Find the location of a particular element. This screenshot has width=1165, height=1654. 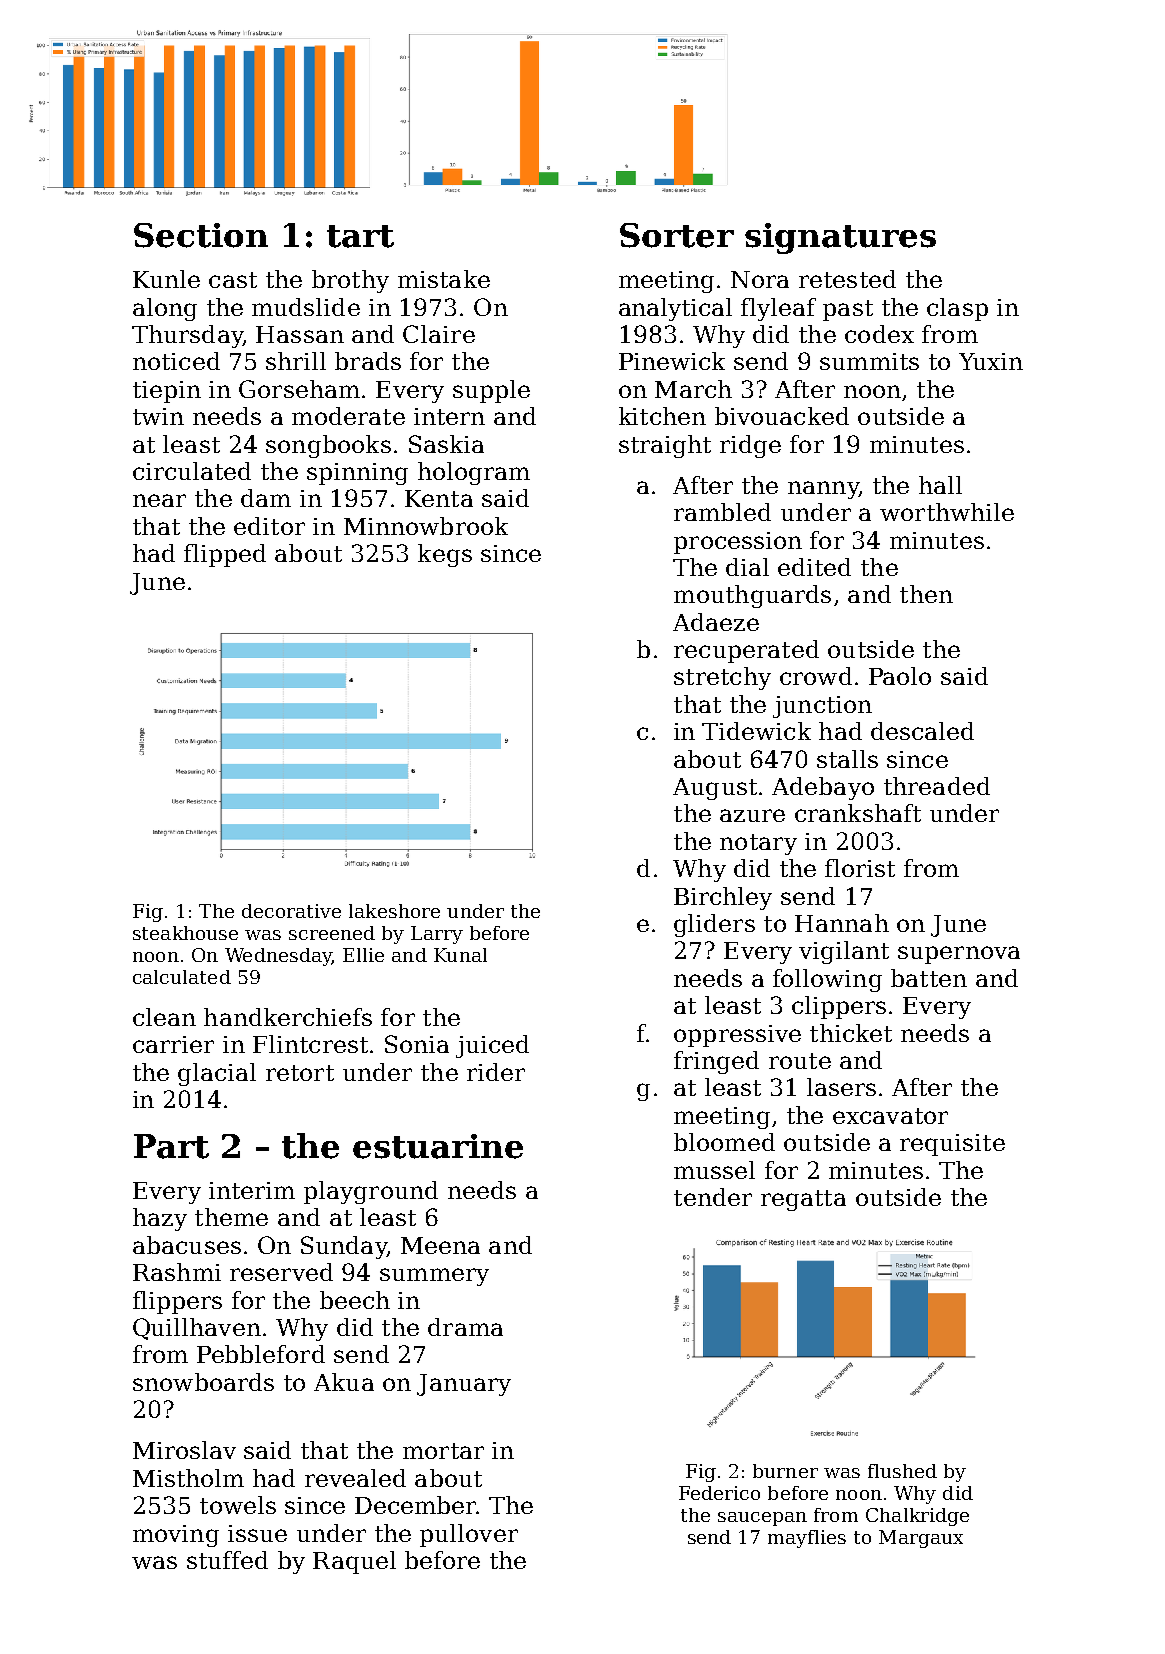

signatures is located at coordinates (840, 238).
